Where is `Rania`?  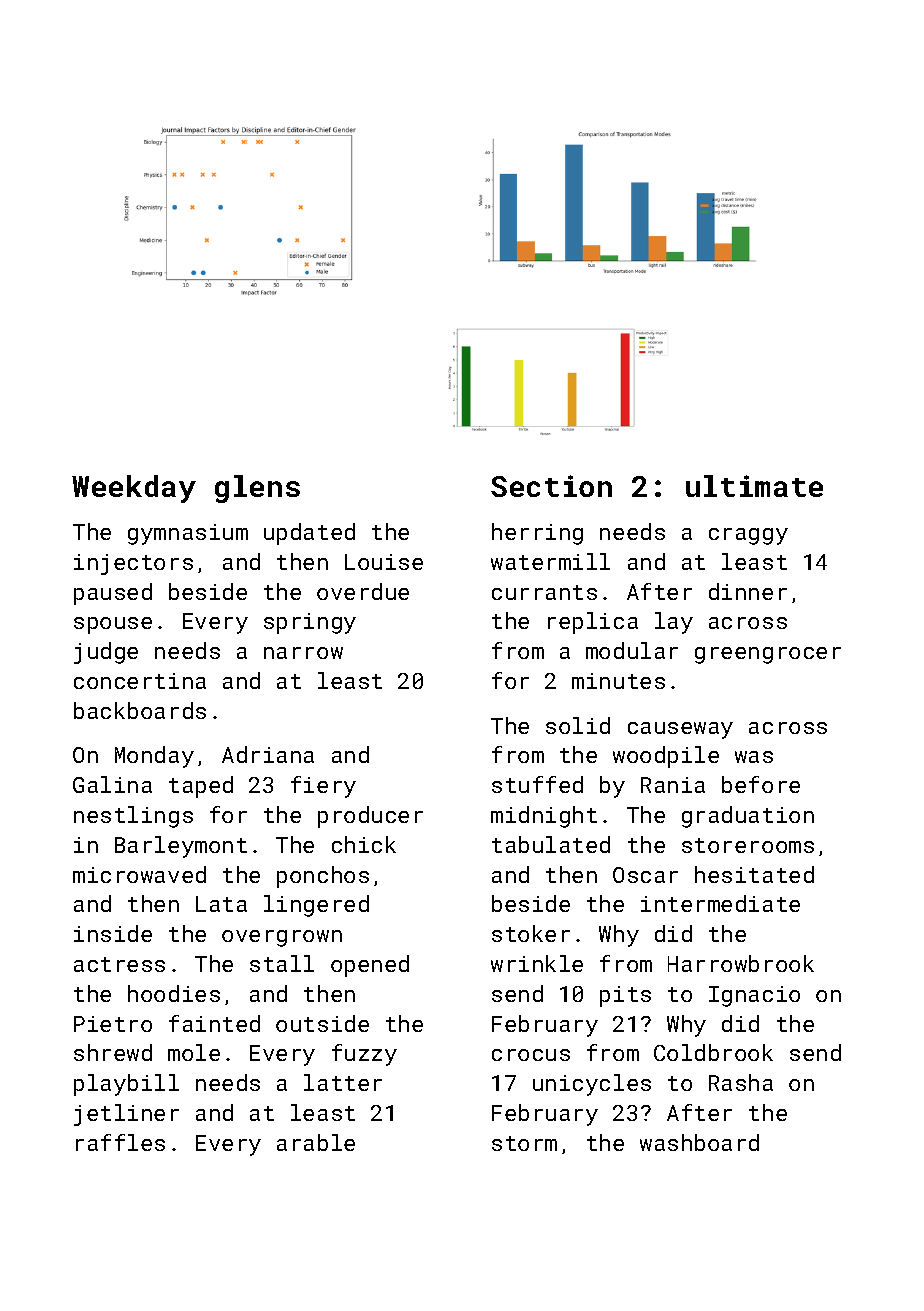
Rania is located at coordinates (673, 785).
